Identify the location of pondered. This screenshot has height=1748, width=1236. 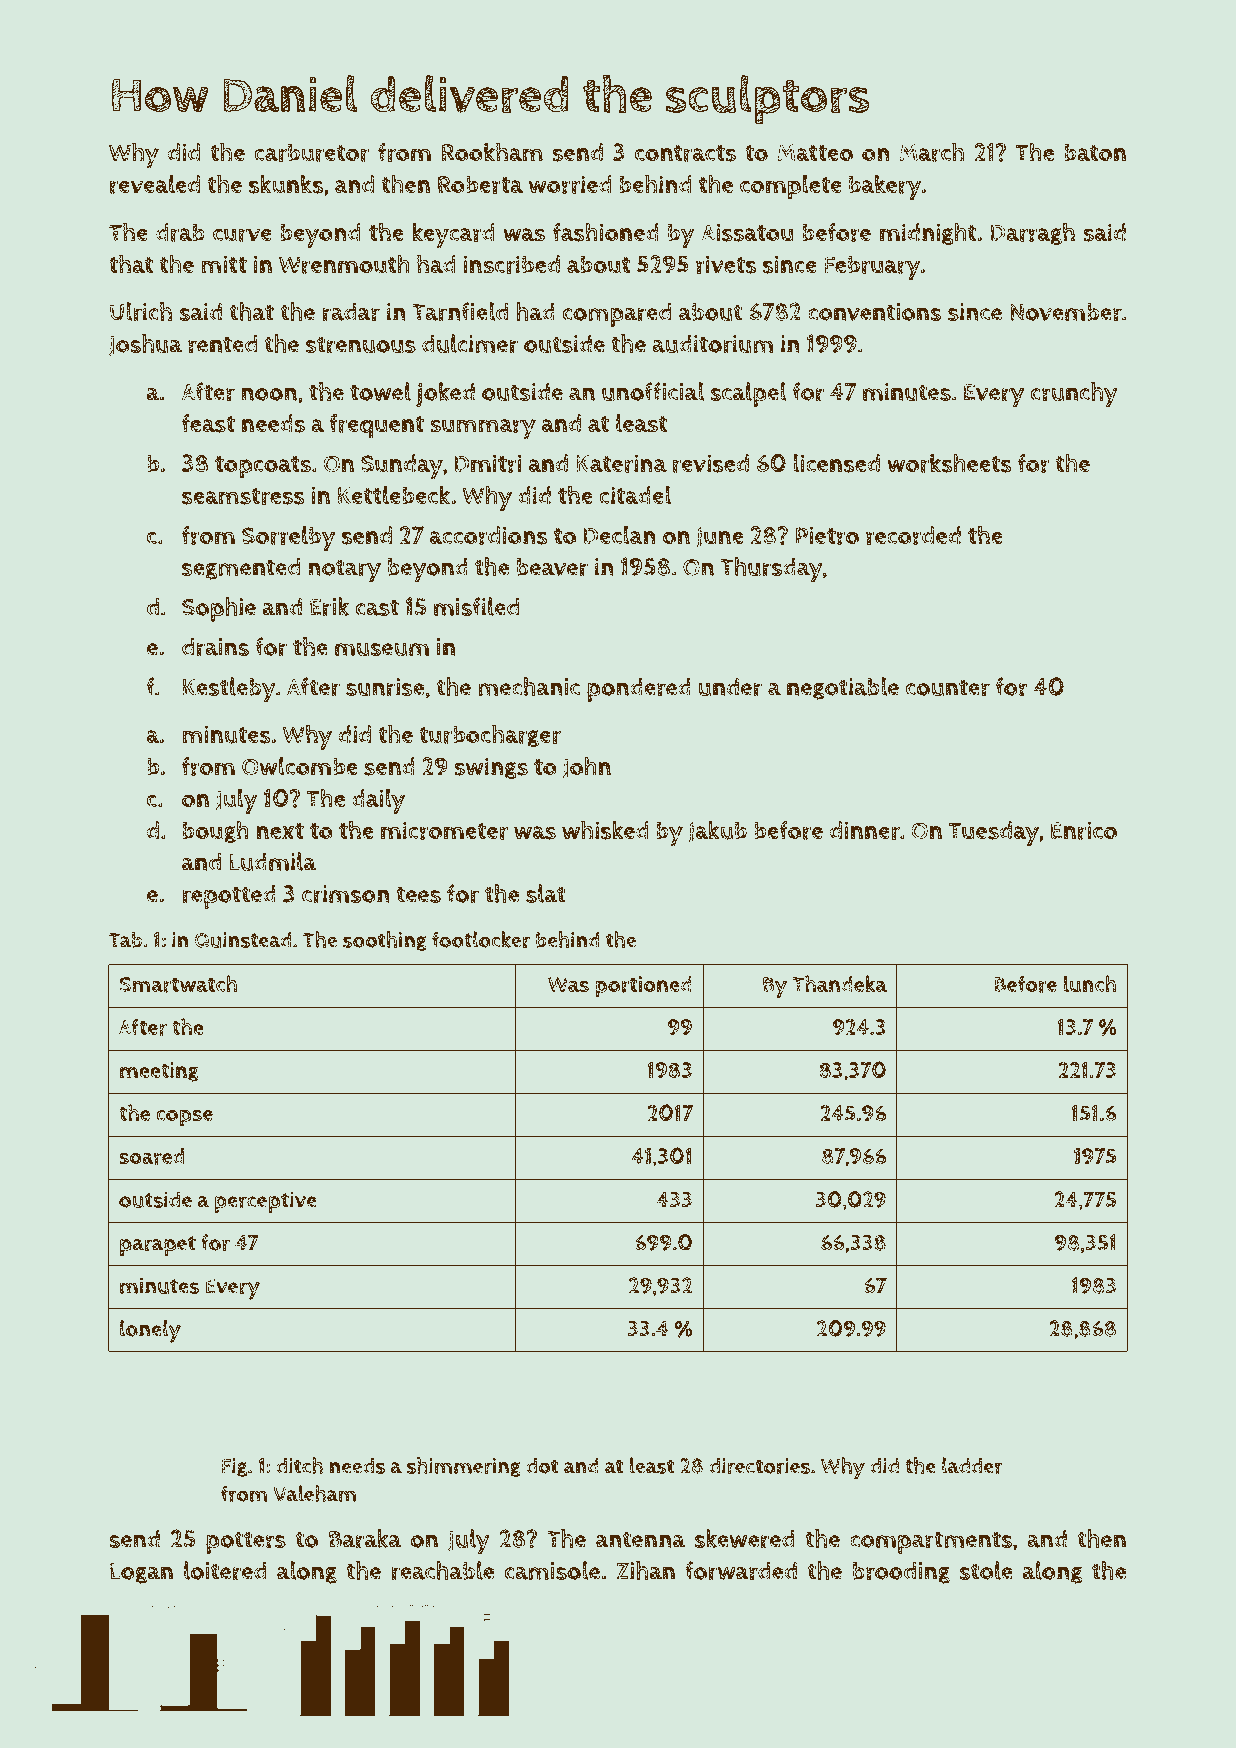
(639, 690).
